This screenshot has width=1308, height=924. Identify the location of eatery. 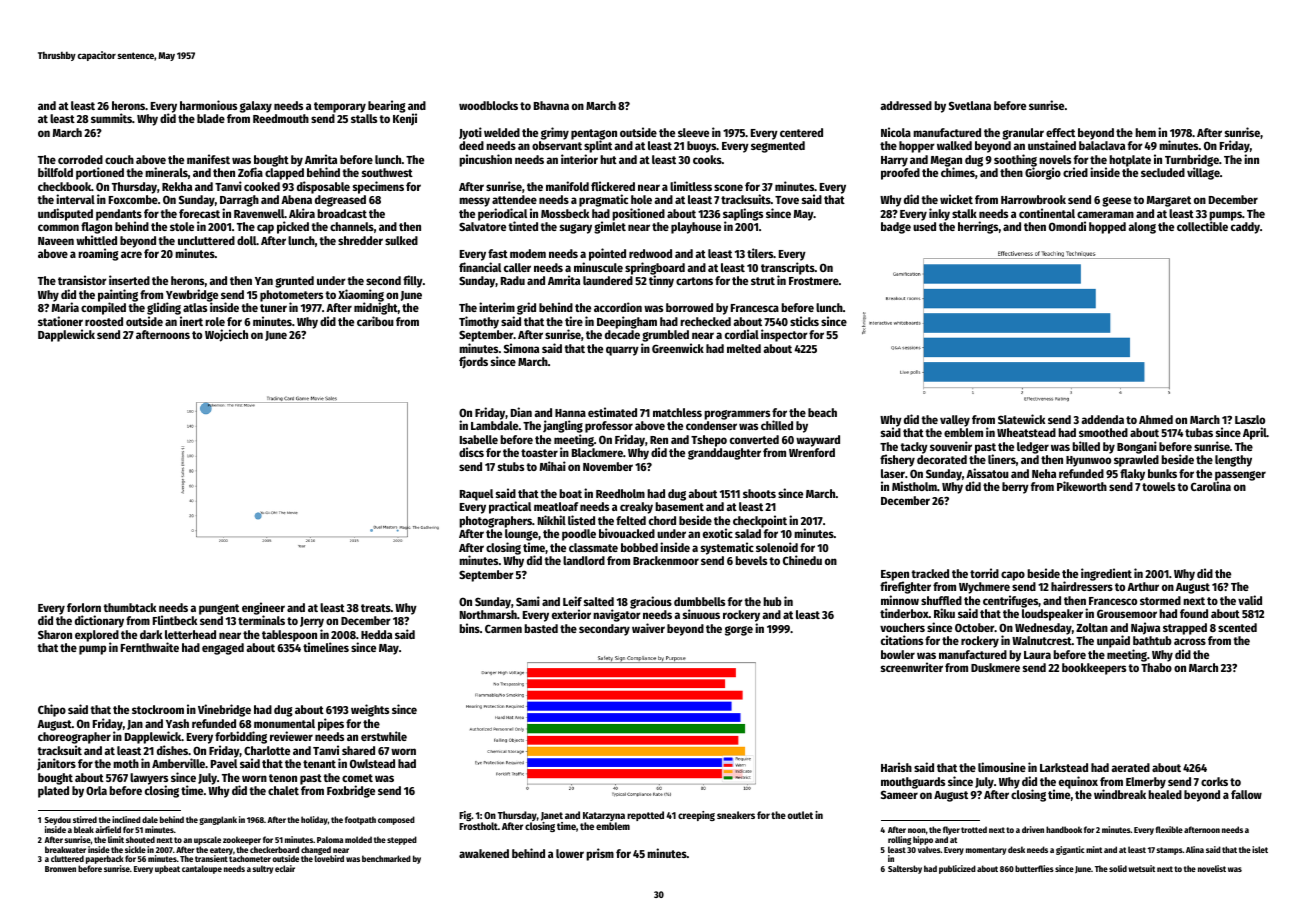
(221, 851).
